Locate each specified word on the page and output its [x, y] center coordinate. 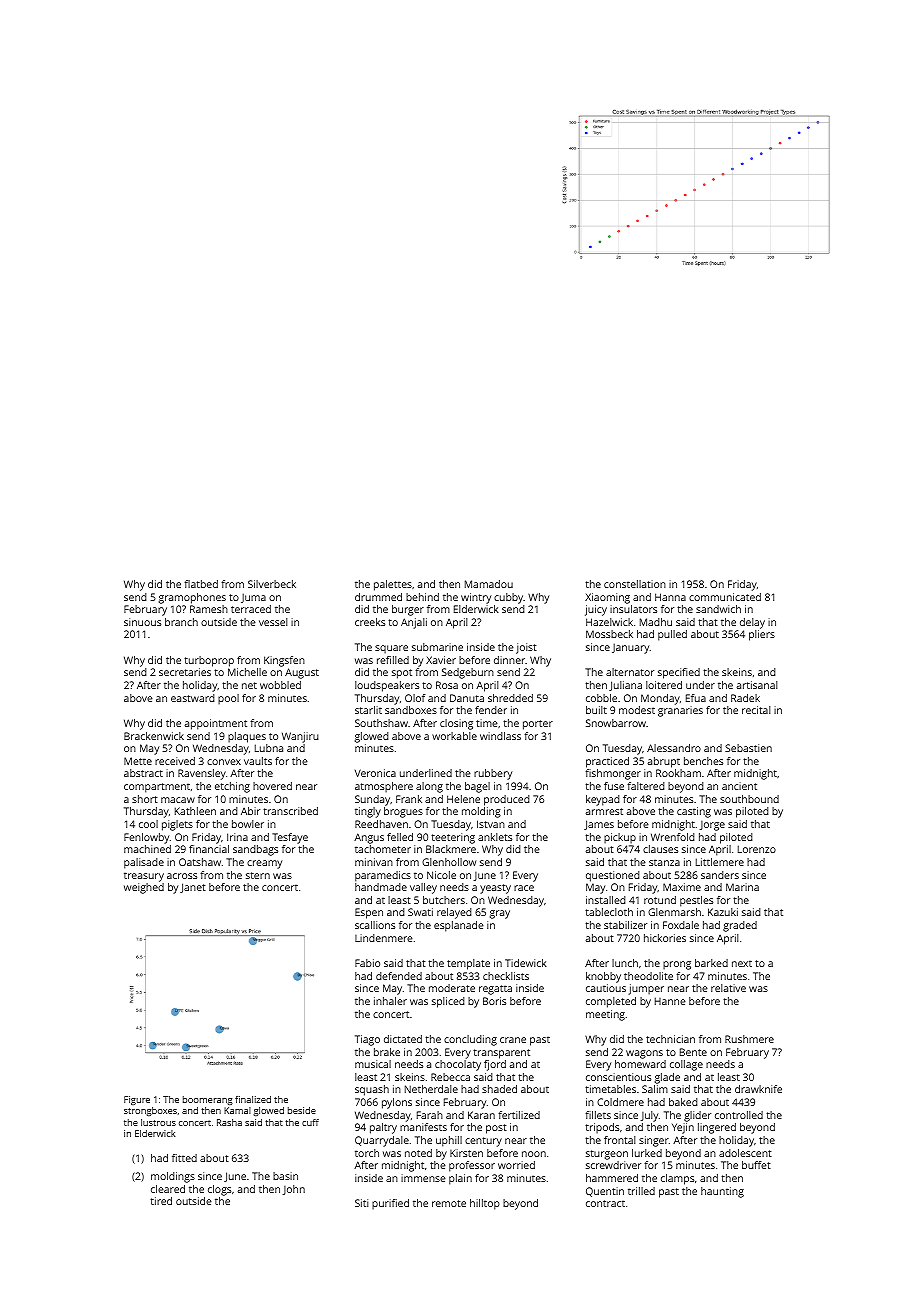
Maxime [682, 887]
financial [209, 849]
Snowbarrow [616, 723]
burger [408, 610]
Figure [137, 1100]
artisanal [757, 685]
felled [400, 837]
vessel [273, 622]
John [294, 1190]
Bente [693, 1052]
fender [491, 710]
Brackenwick [154, 736]
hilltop [485, 1204]
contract [605, 1203]
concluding [470, 1040]
